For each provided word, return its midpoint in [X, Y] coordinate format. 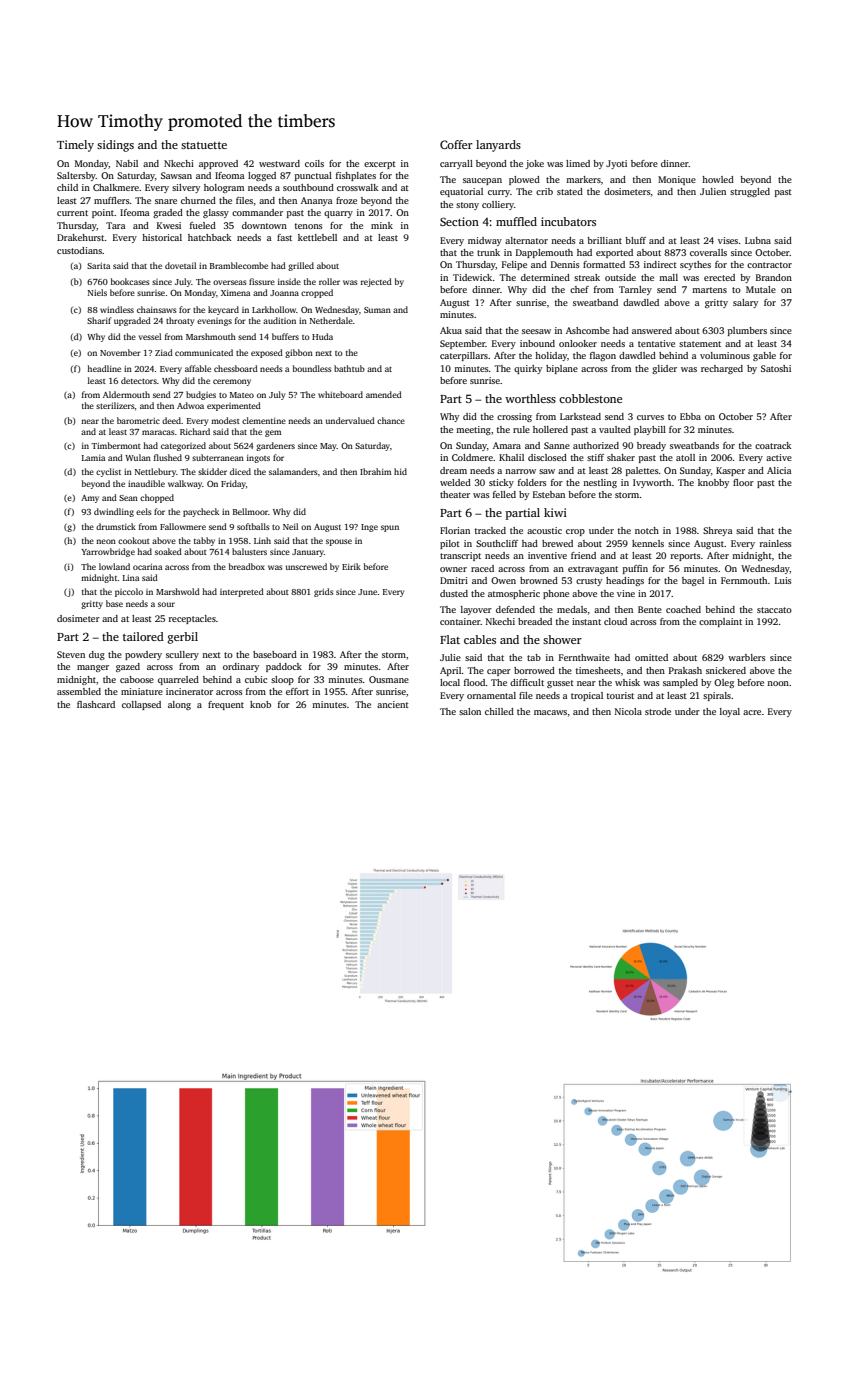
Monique [677, 180]
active [779, 457]
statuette [204, 145]
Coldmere [472, 457]
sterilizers [115, 405]
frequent [226, 705]
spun [390, 528]
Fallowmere [183, 526]
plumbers [747, 331]
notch [647, 530]
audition [279, 320]
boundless [312, 368]
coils [314, 163]
